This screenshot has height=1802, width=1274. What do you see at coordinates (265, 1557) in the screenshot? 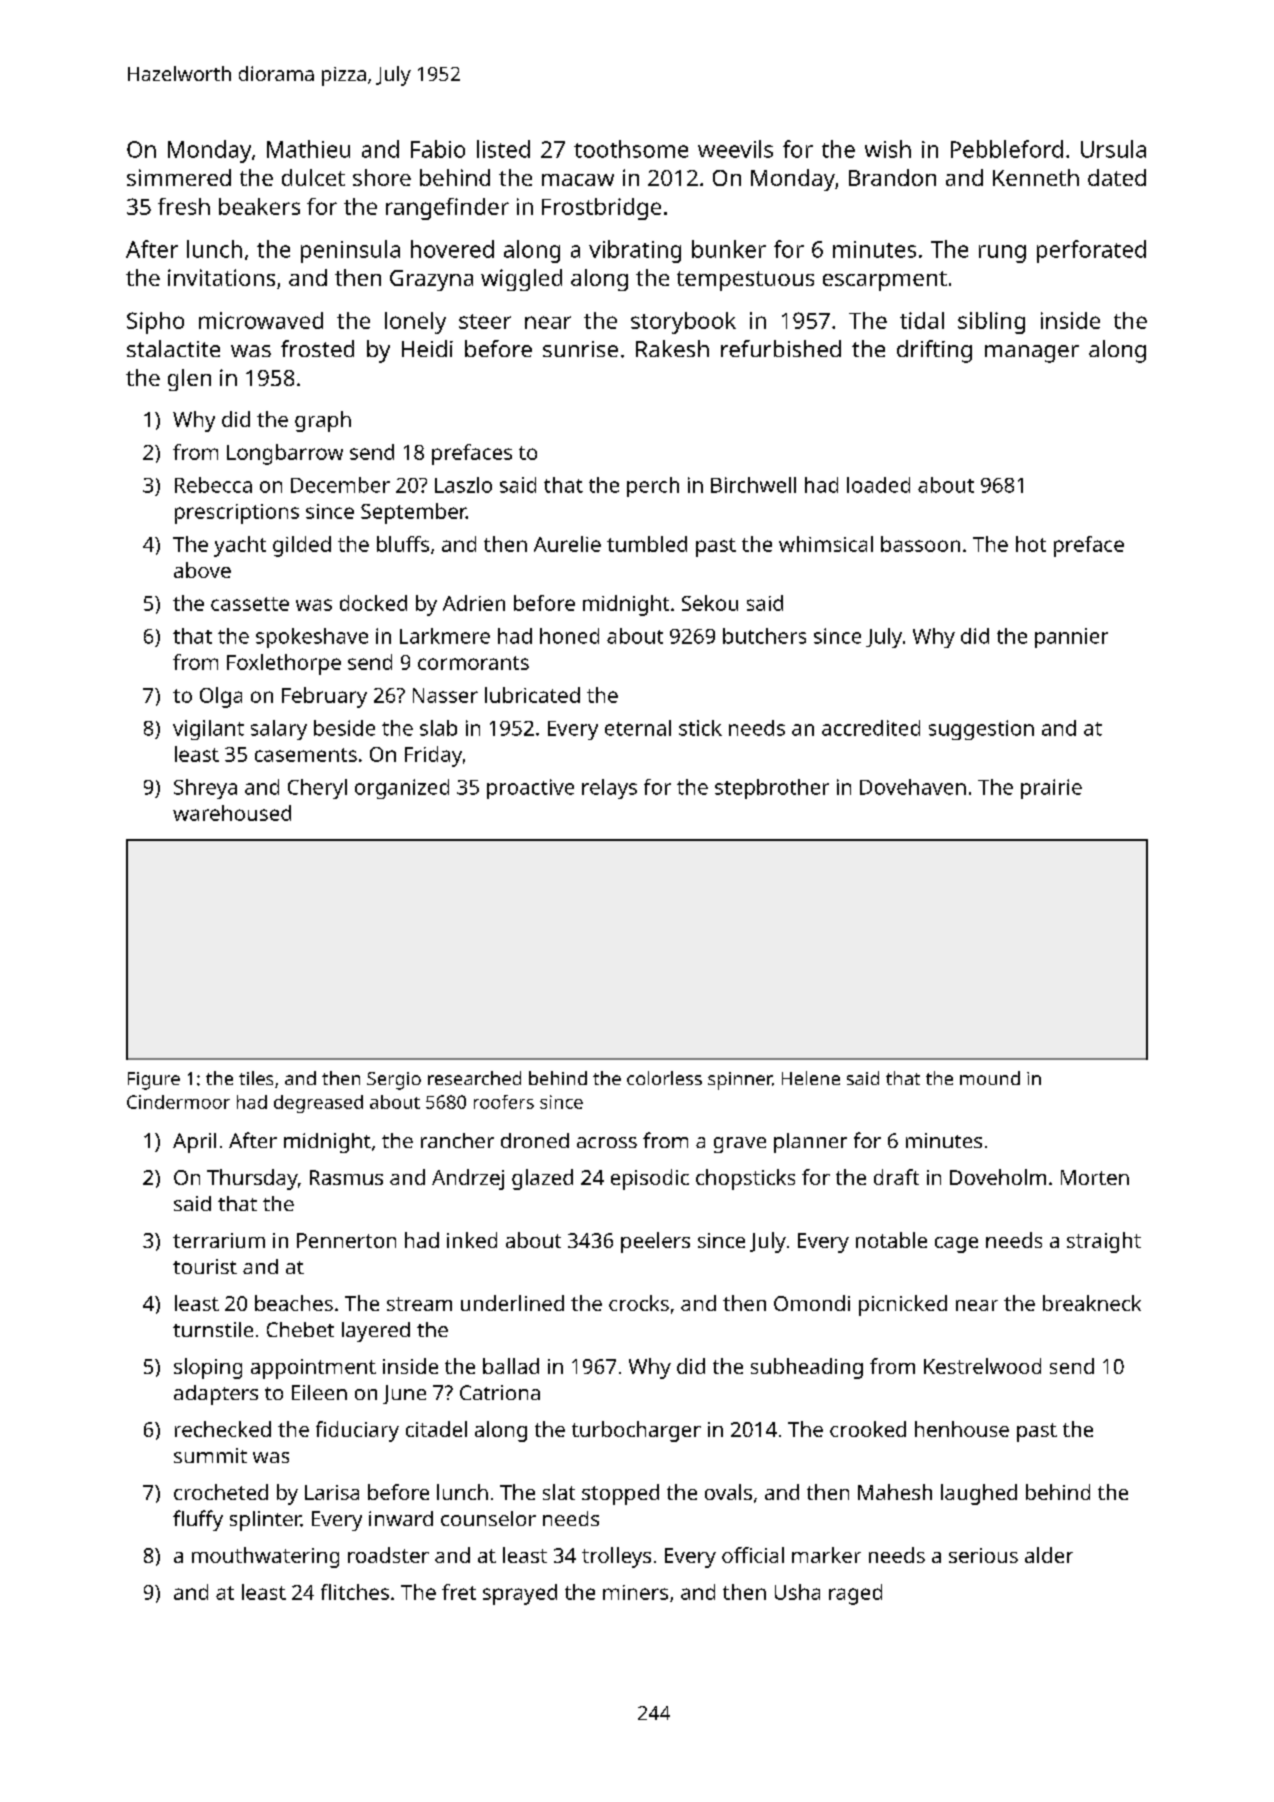
I see `mouthwatering` at bounding box center [265, 1557].
